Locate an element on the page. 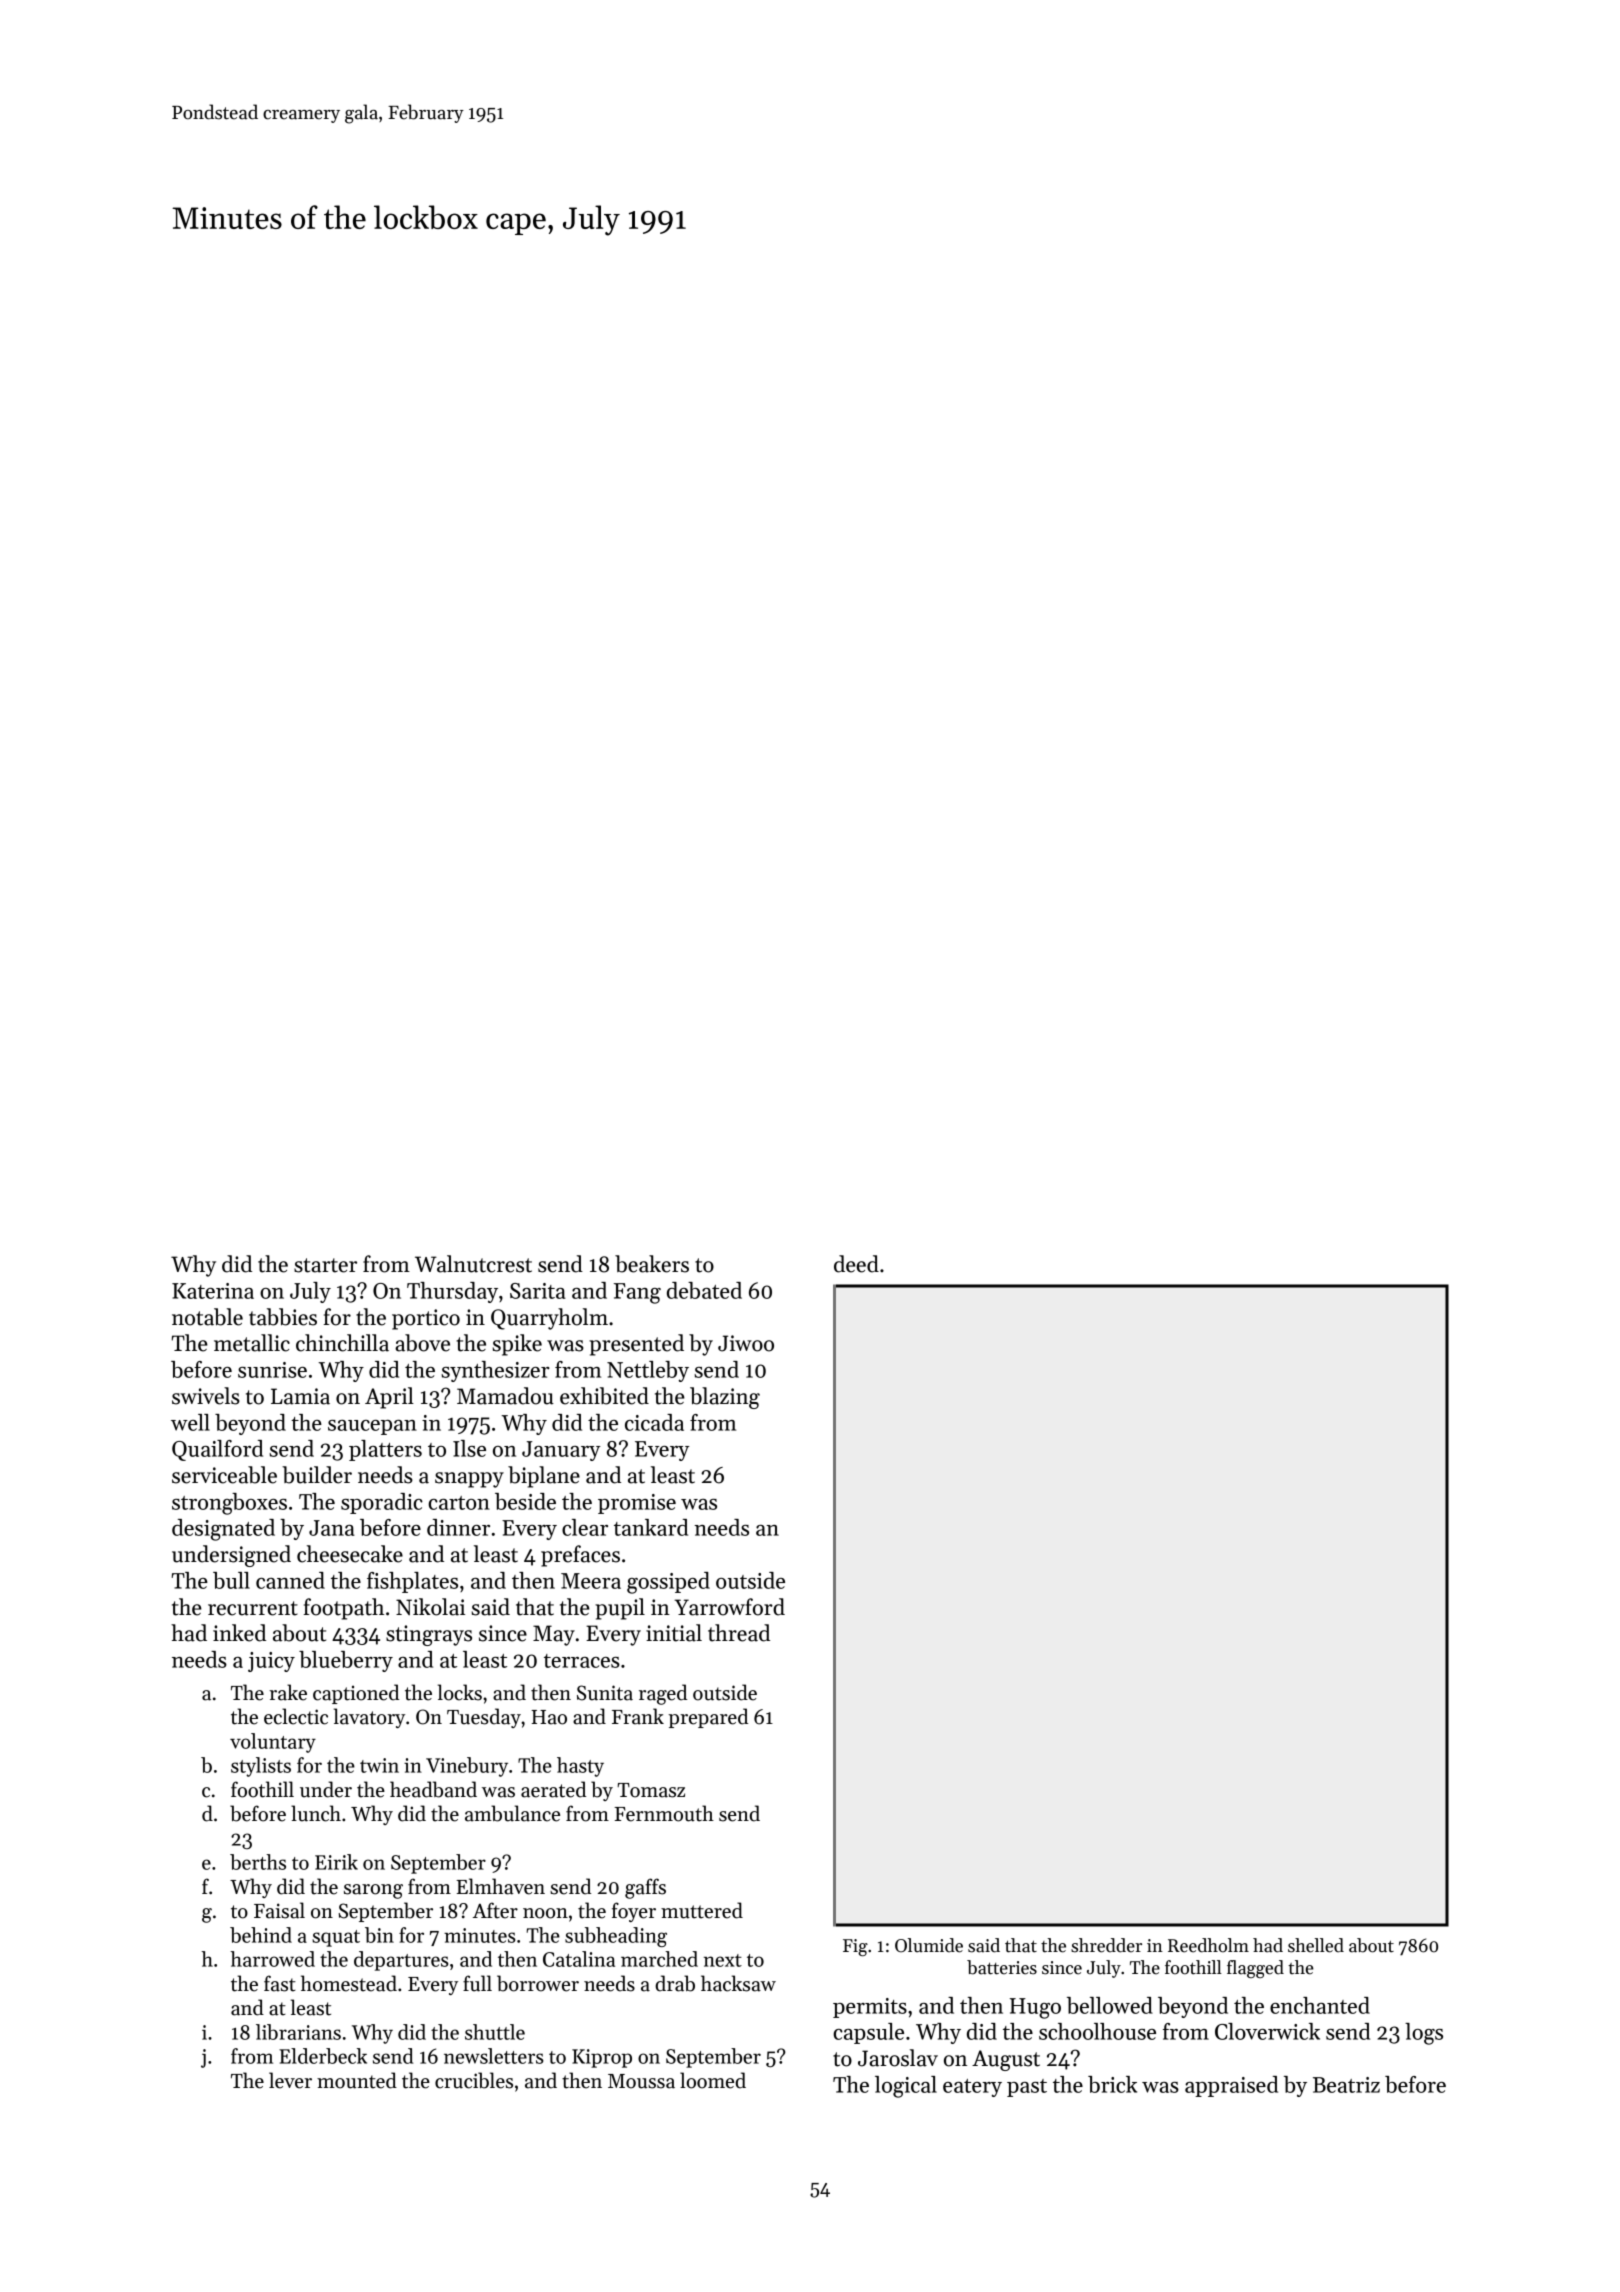  metallic is located at coordinates (252, 1343).
